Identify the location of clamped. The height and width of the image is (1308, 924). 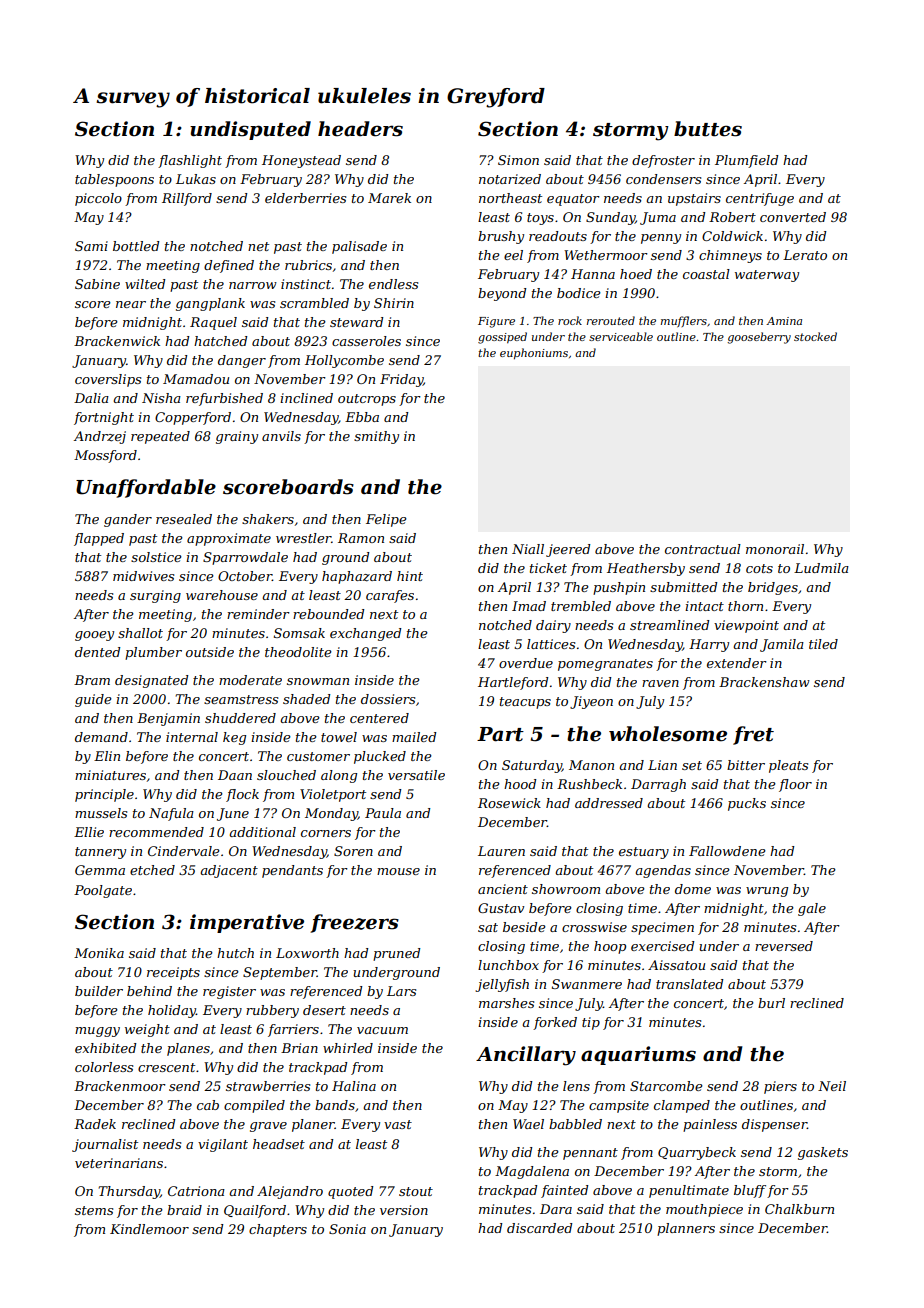
(682, 1106).
